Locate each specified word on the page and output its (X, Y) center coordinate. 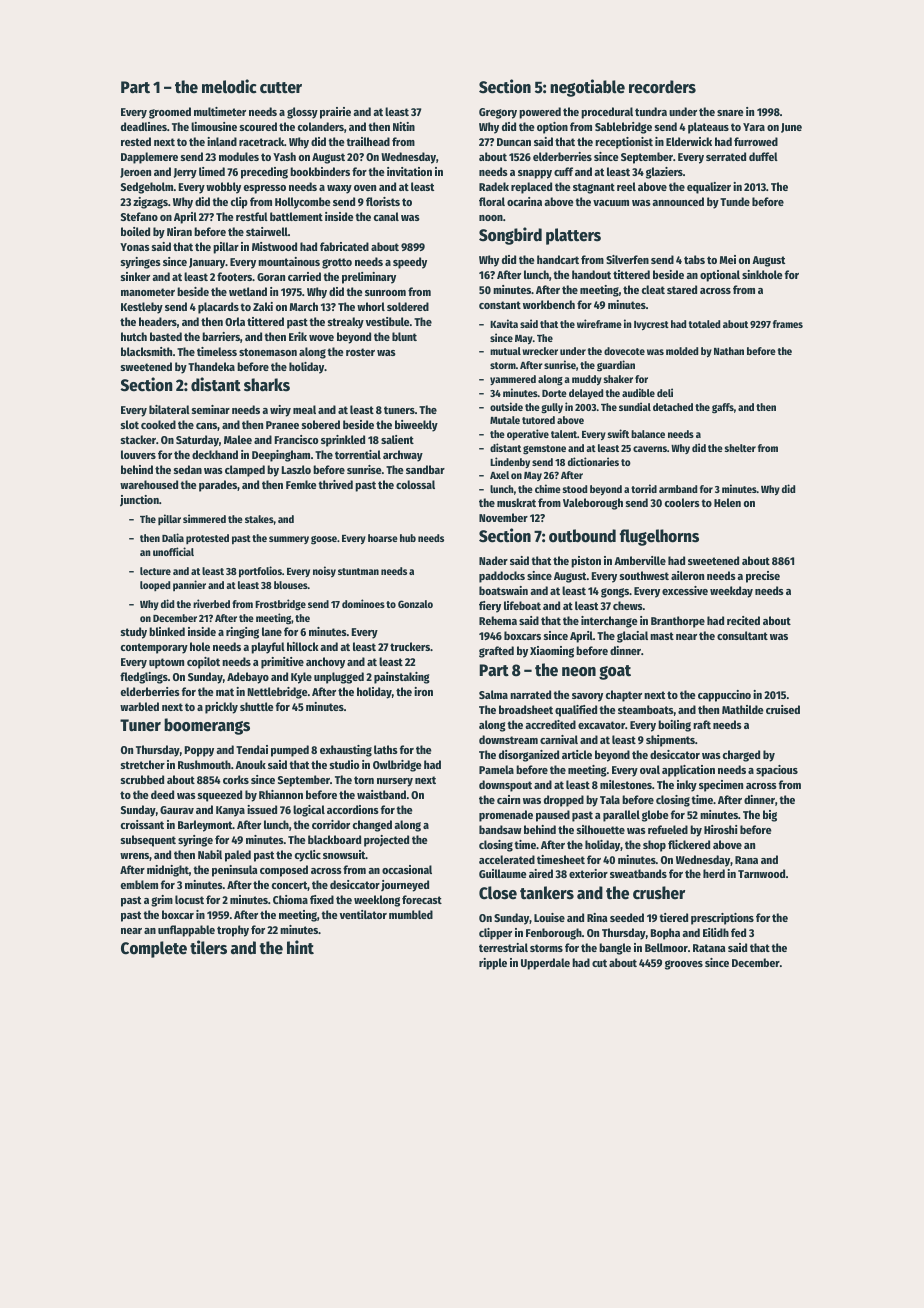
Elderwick (689, 141)
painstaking (402, 678)
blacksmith (146, 351)
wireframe (599, 323)
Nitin (404, 126)
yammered (513, 380)
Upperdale (545, 964)
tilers (208, 947)
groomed (170, 113)
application (688, 771)
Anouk (250, 764)
